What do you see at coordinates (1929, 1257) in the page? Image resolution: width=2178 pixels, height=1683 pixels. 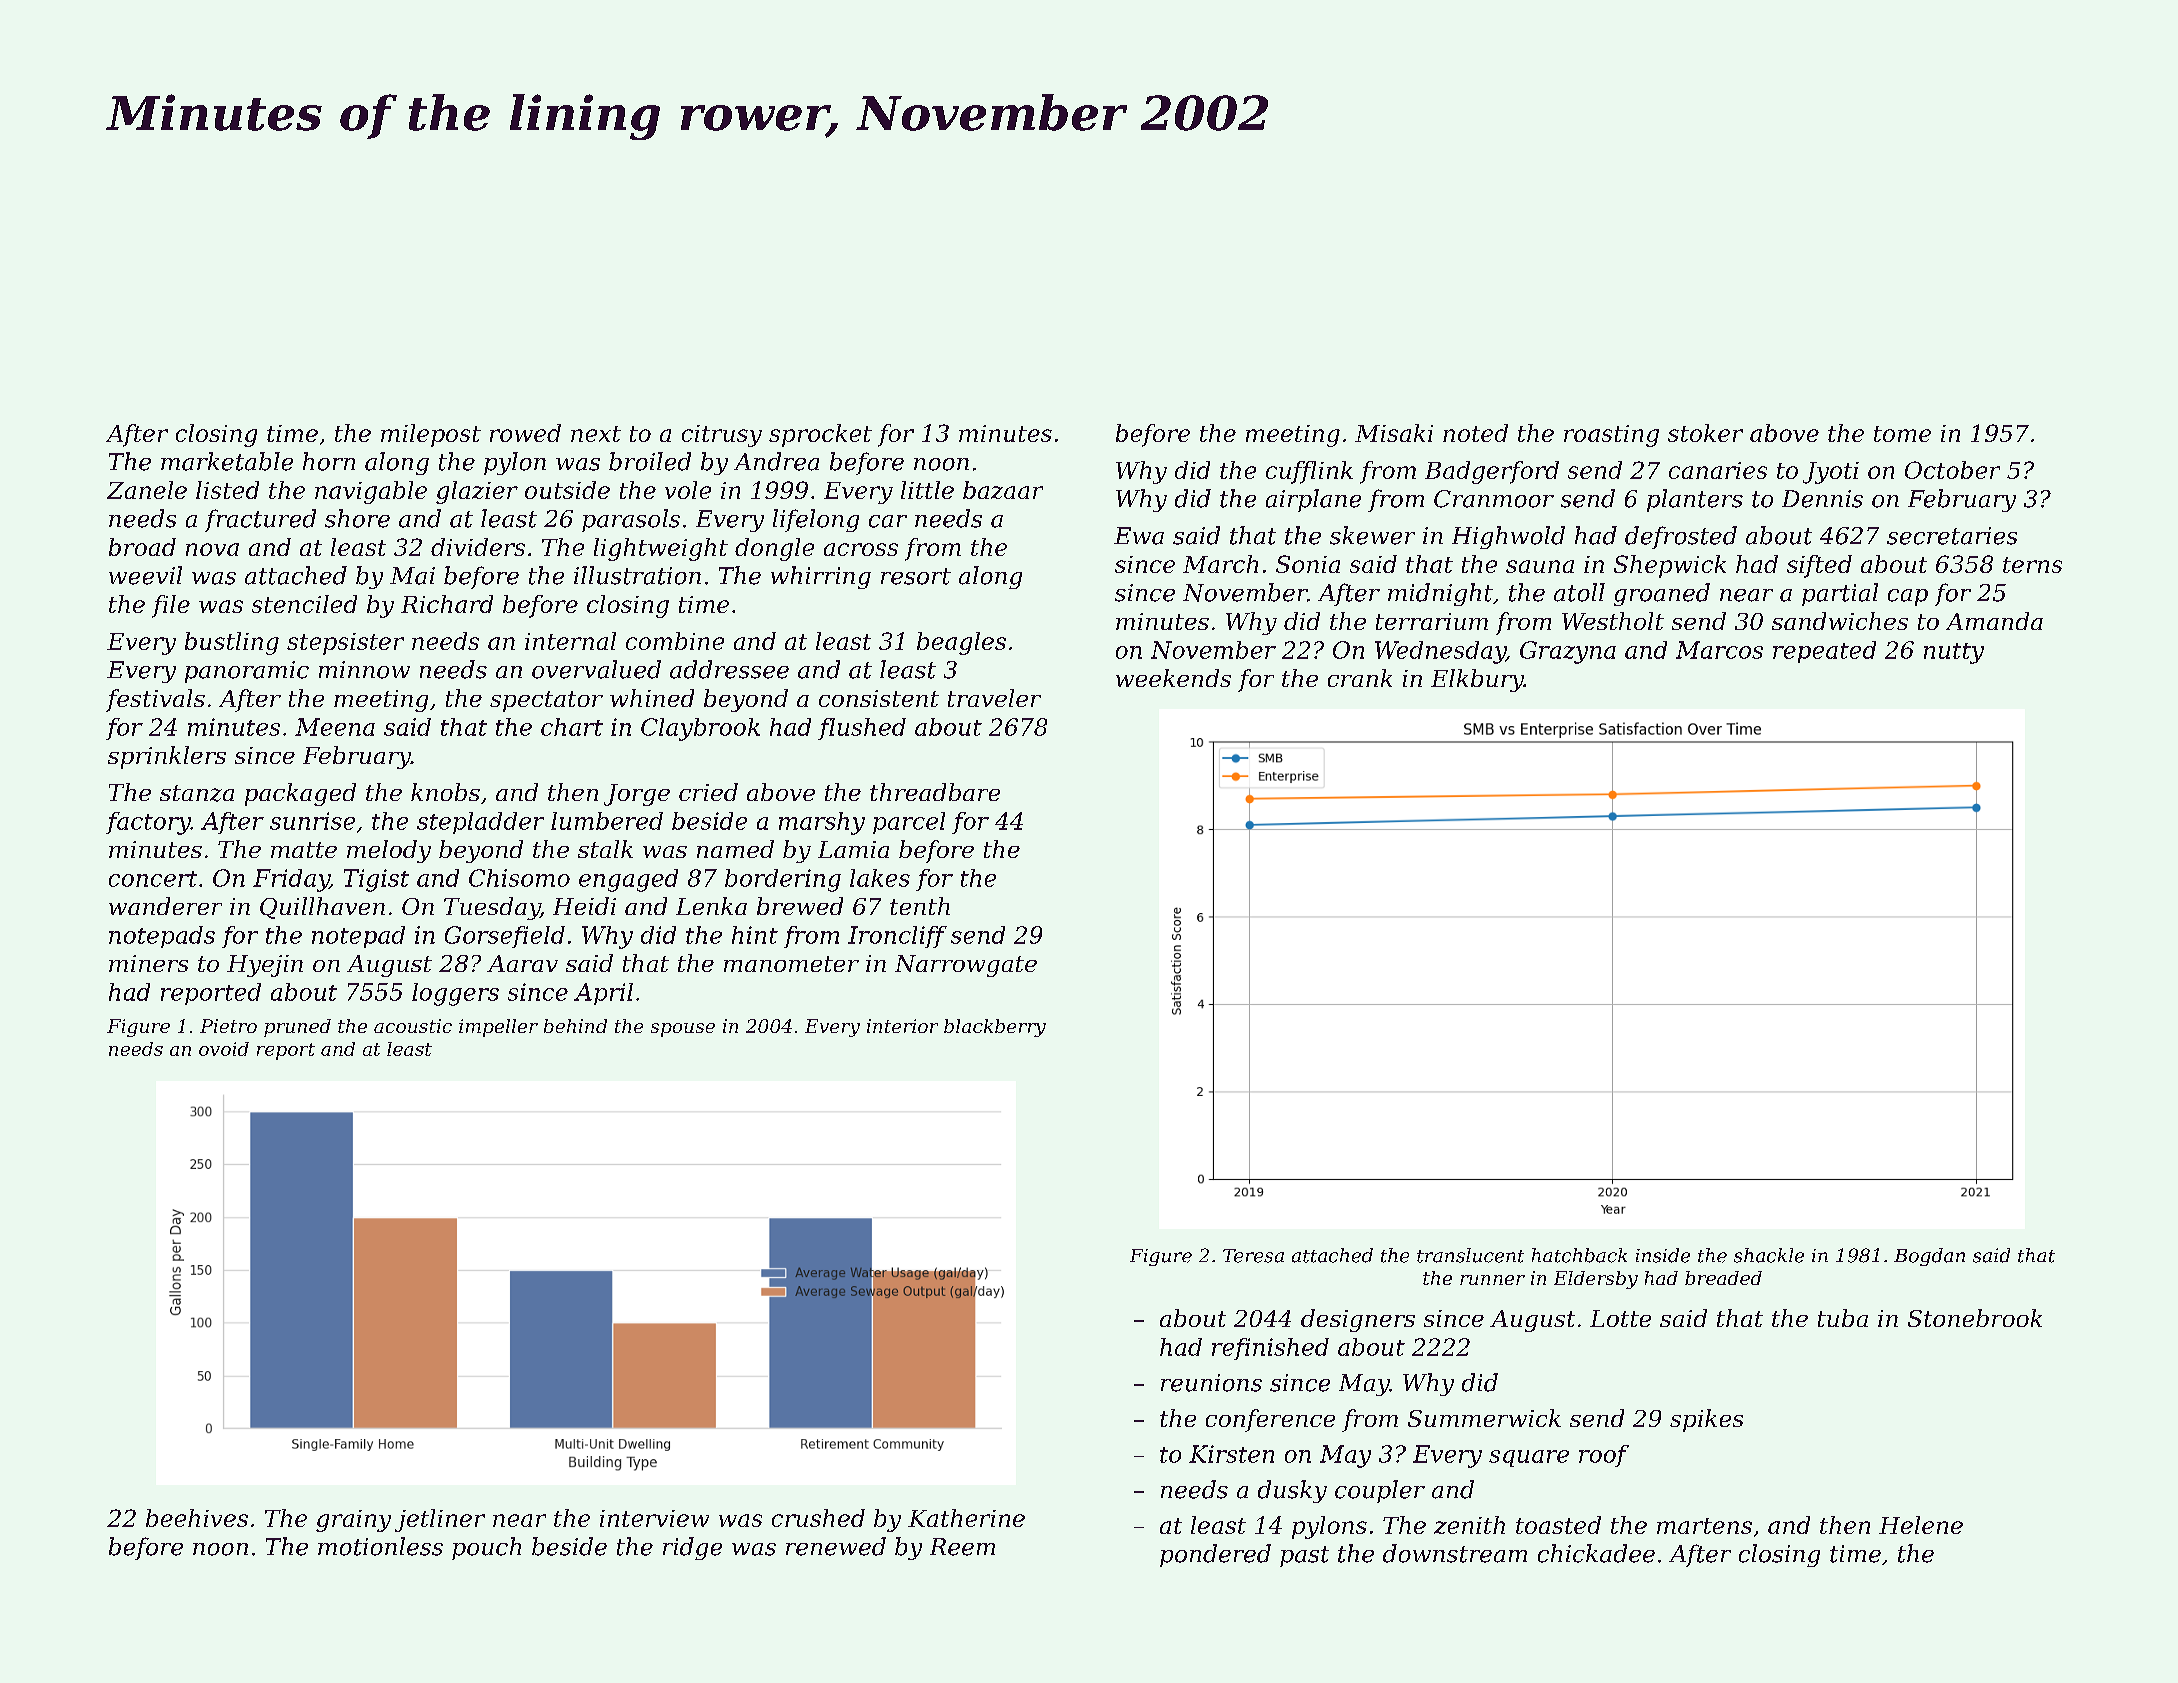 I see `Bogdan` at bounding box center [1929, 1257].
